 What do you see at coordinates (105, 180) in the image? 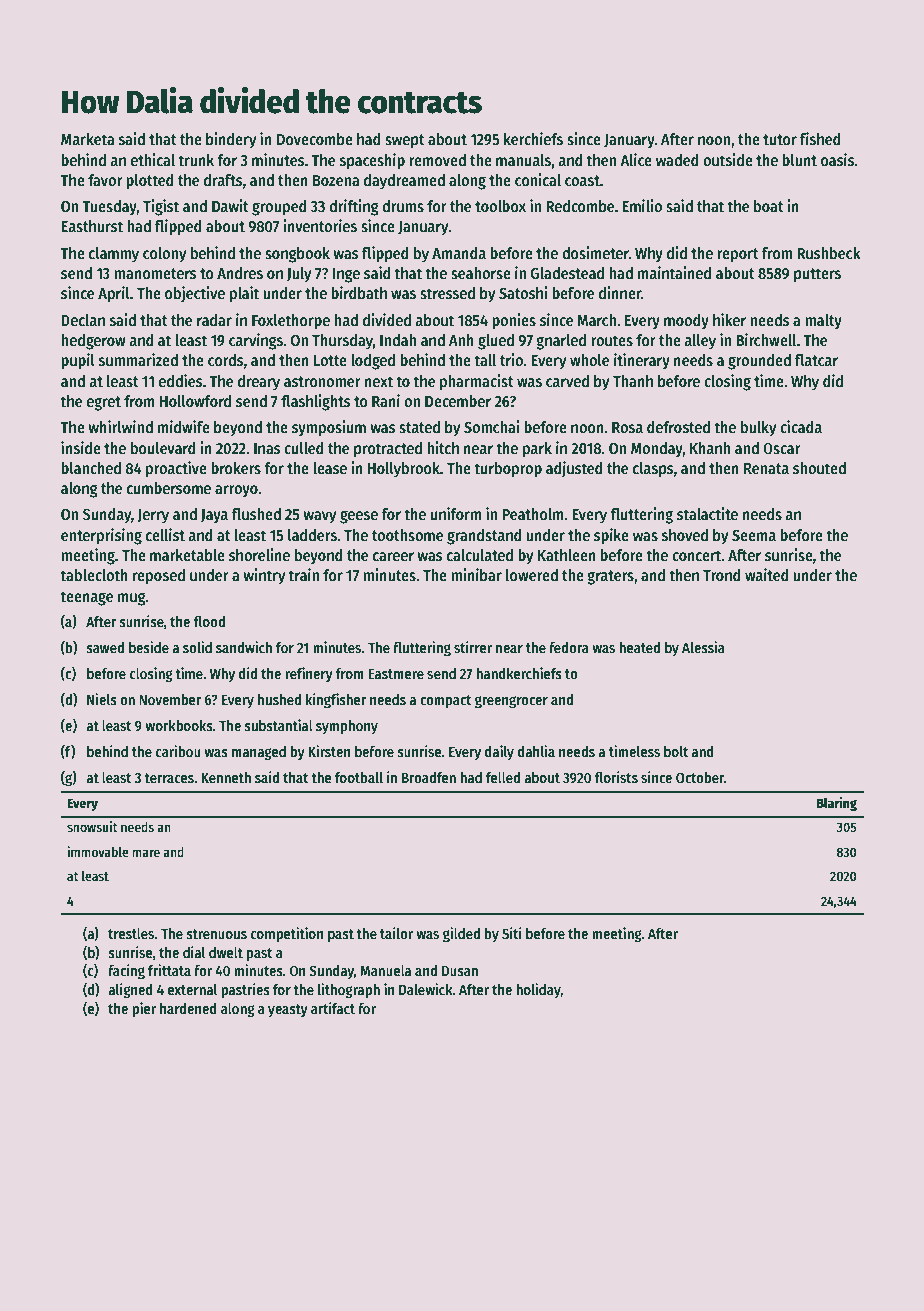
I see `favor` at bounding box center [105, 180].
